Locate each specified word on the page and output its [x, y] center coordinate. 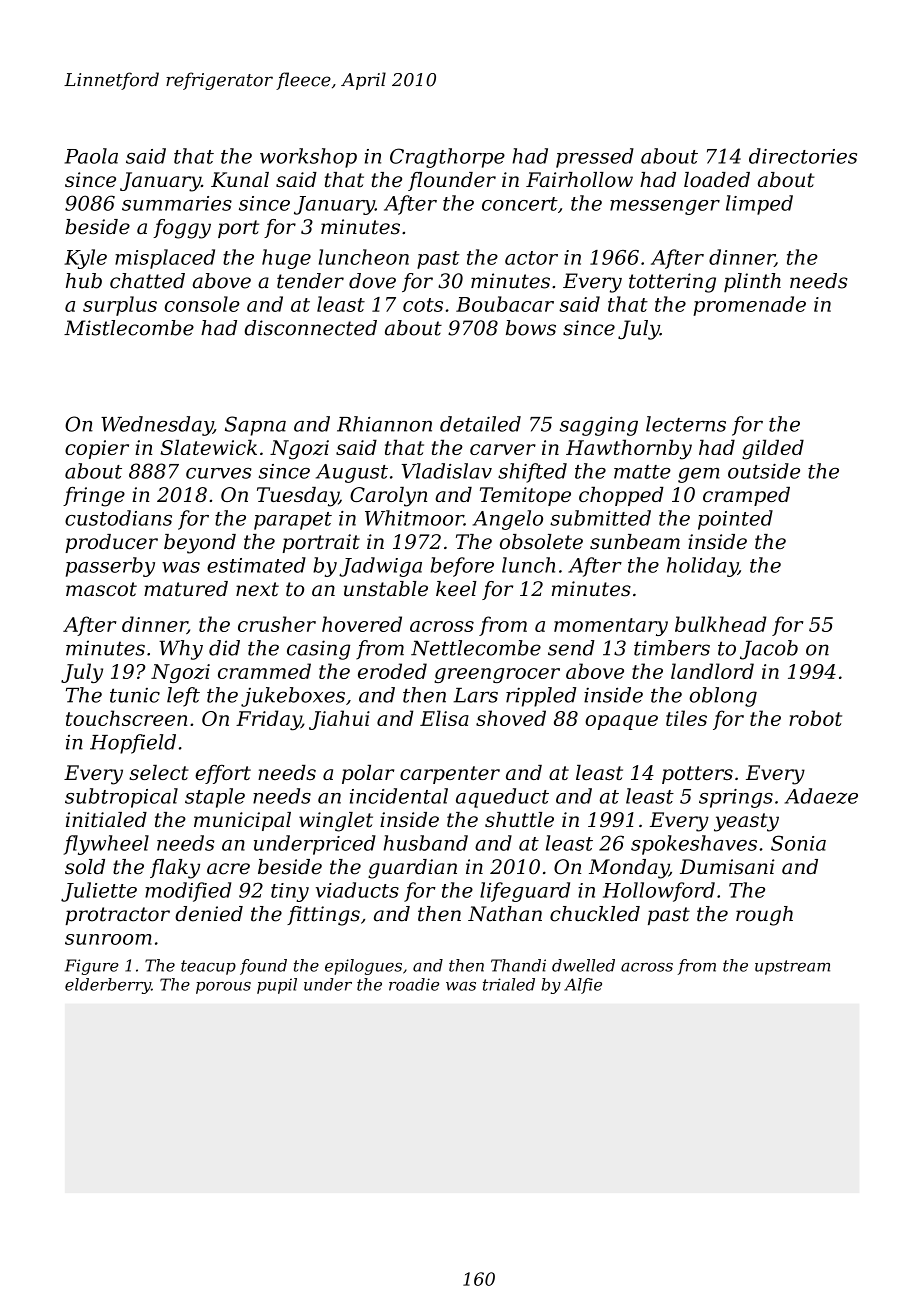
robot [815, 718]
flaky [175, 869]
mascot [101, 589]
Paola [91, 156]
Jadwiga [380, 567]
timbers [672, 648]
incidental [399, 796]
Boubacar [505, 304]
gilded [773, 449]
